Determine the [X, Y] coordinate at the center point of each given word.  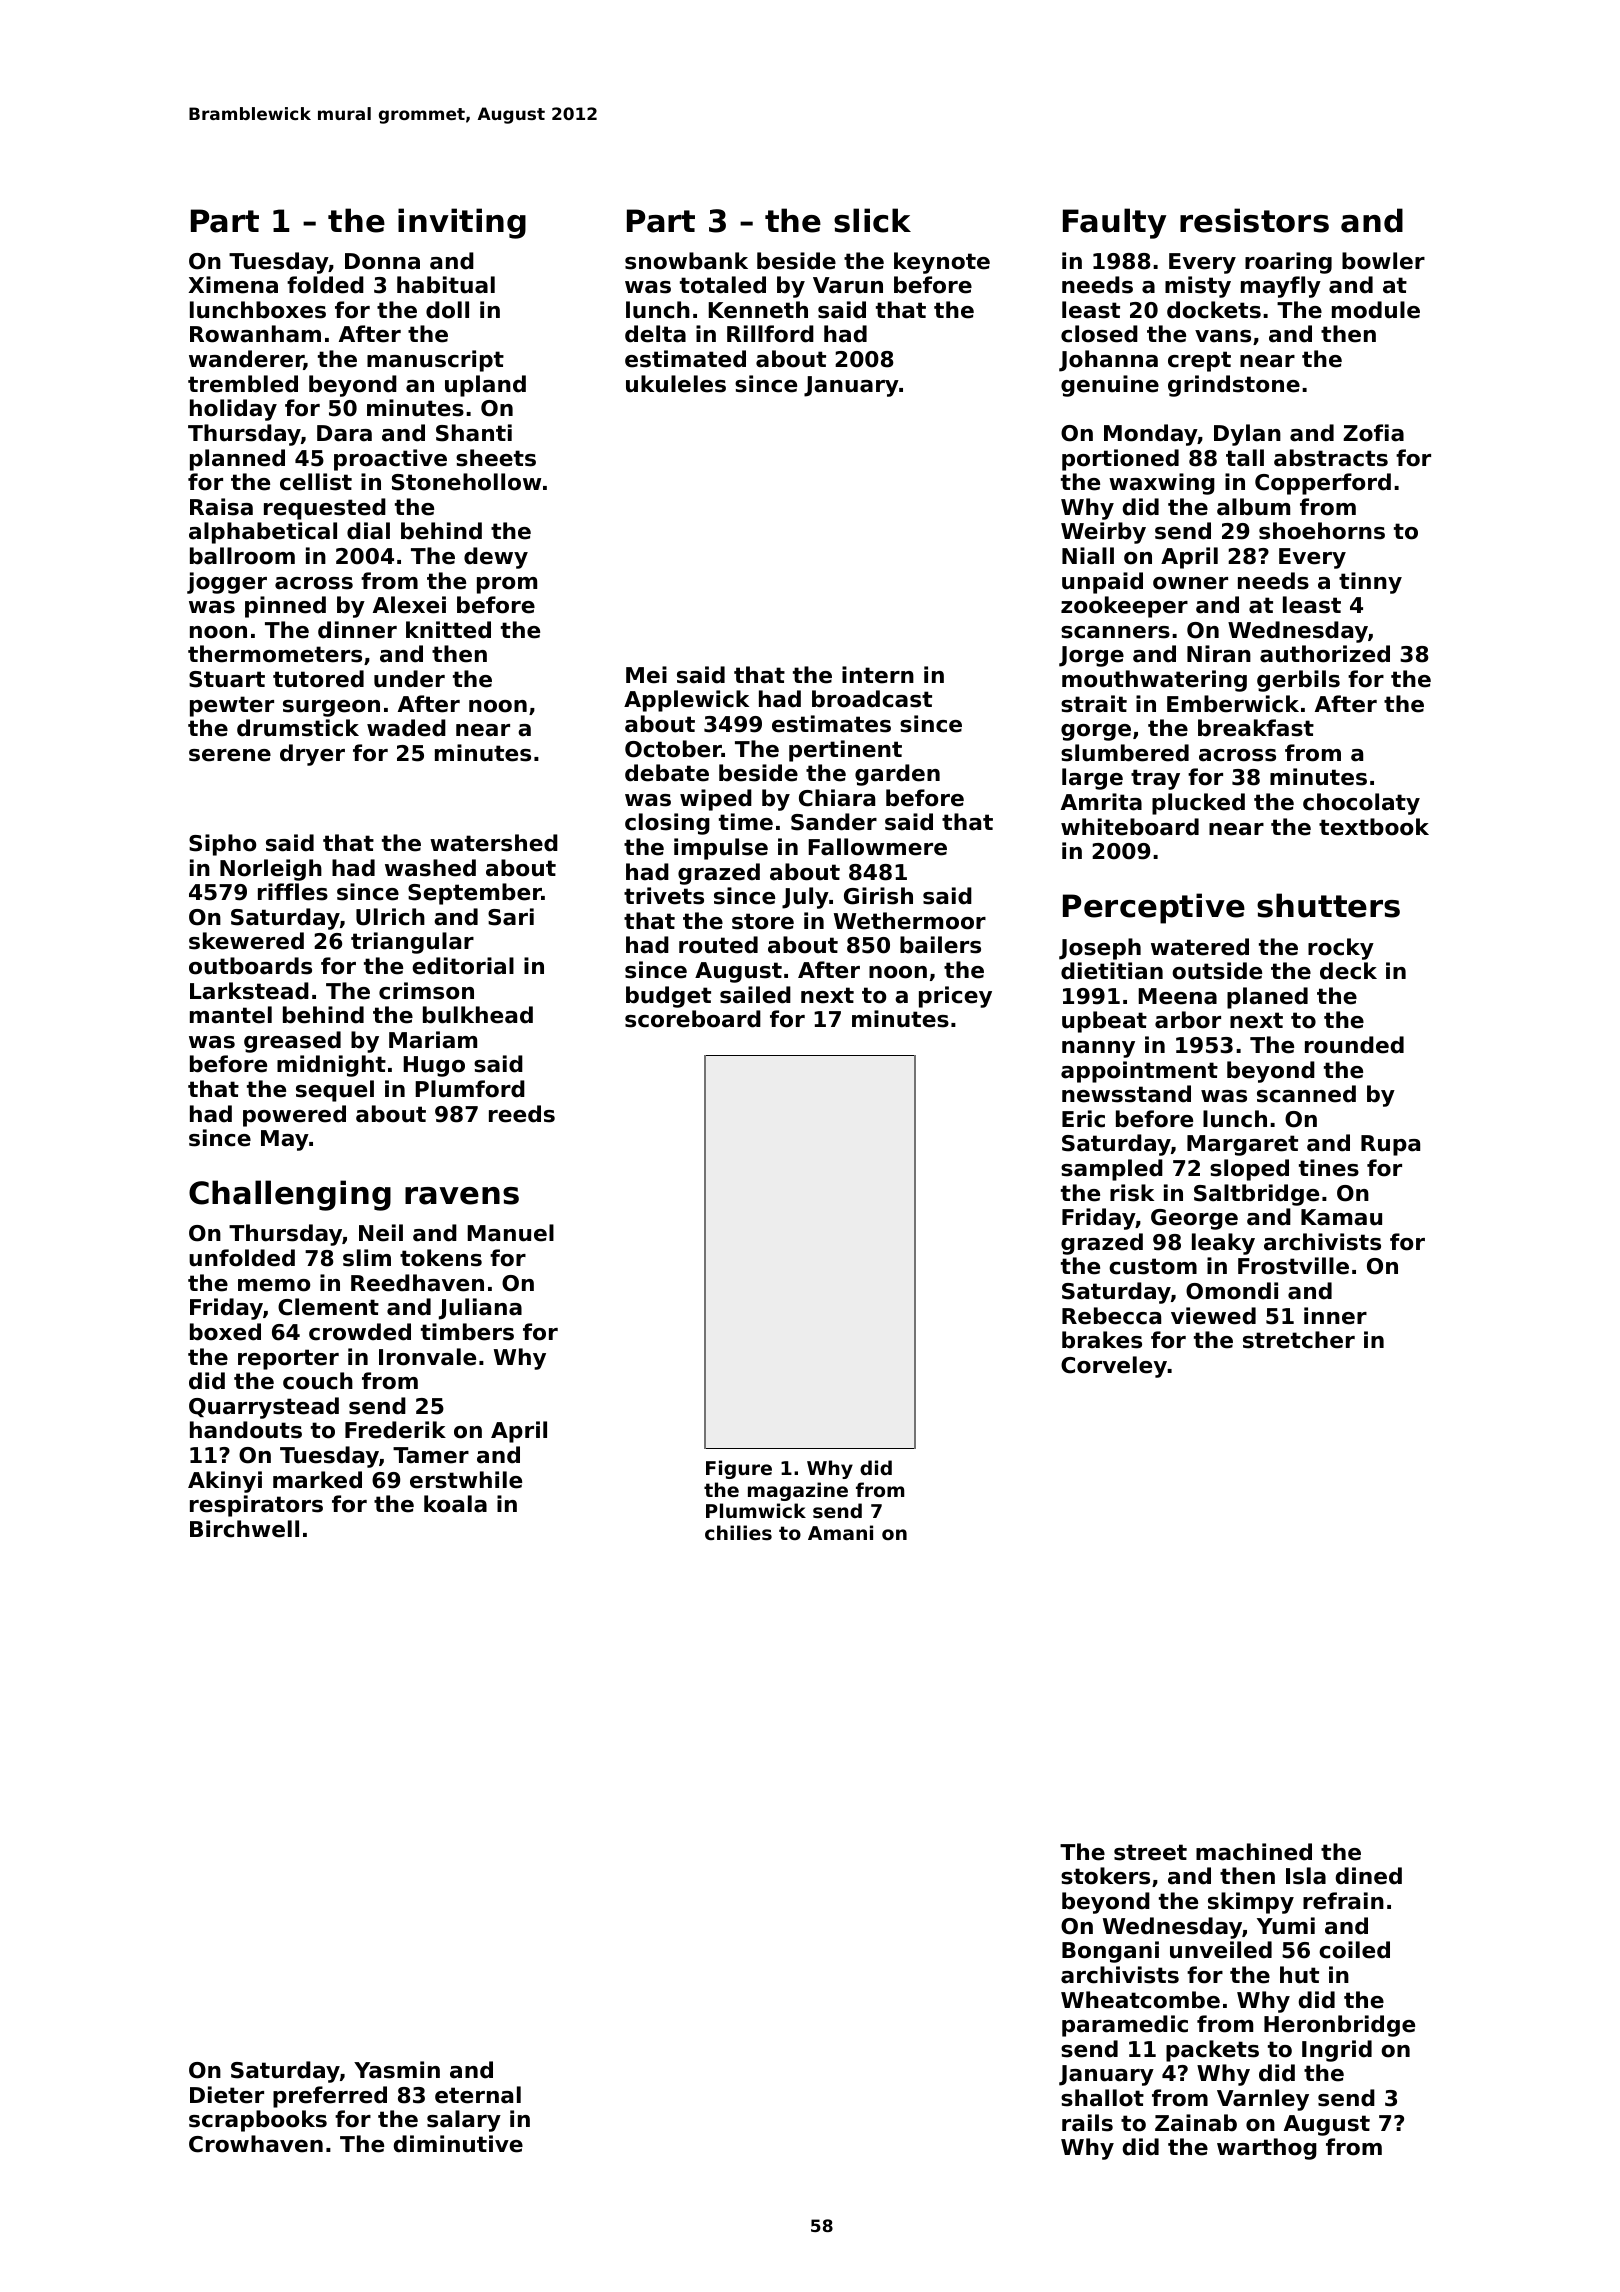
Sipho [222, 845]
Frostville [1293, 1266]
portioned [1120, 460]
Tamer [431, 1455]
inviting [462, 223]
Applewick [686, 701]
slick [872, 220]
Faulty [1114, 223]
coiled [1354, 1950]
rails [1087, 2123]
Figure [739, 1469]
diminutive [458, 2144]
